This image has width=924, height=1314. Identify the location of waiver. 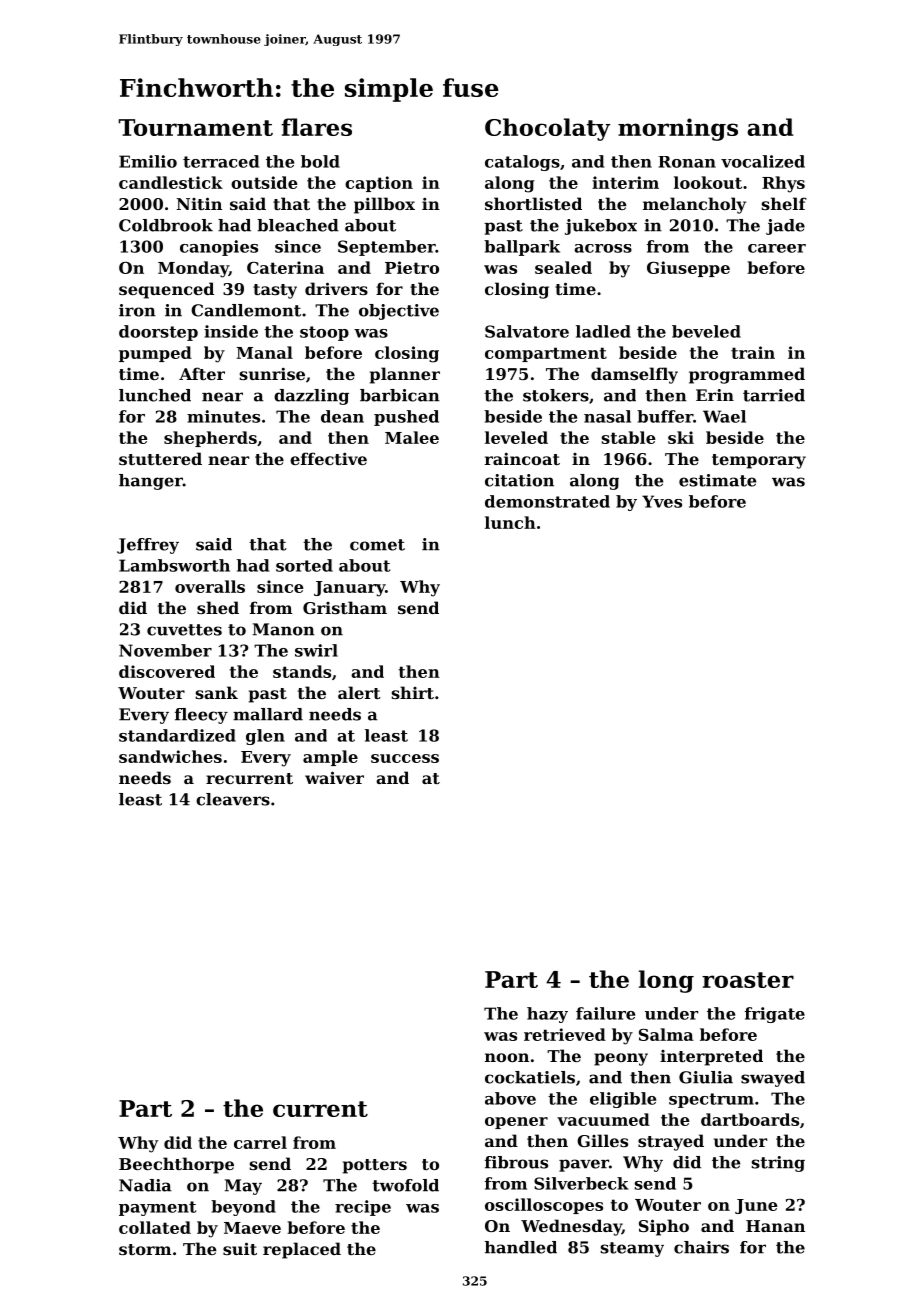
(334, 777).
